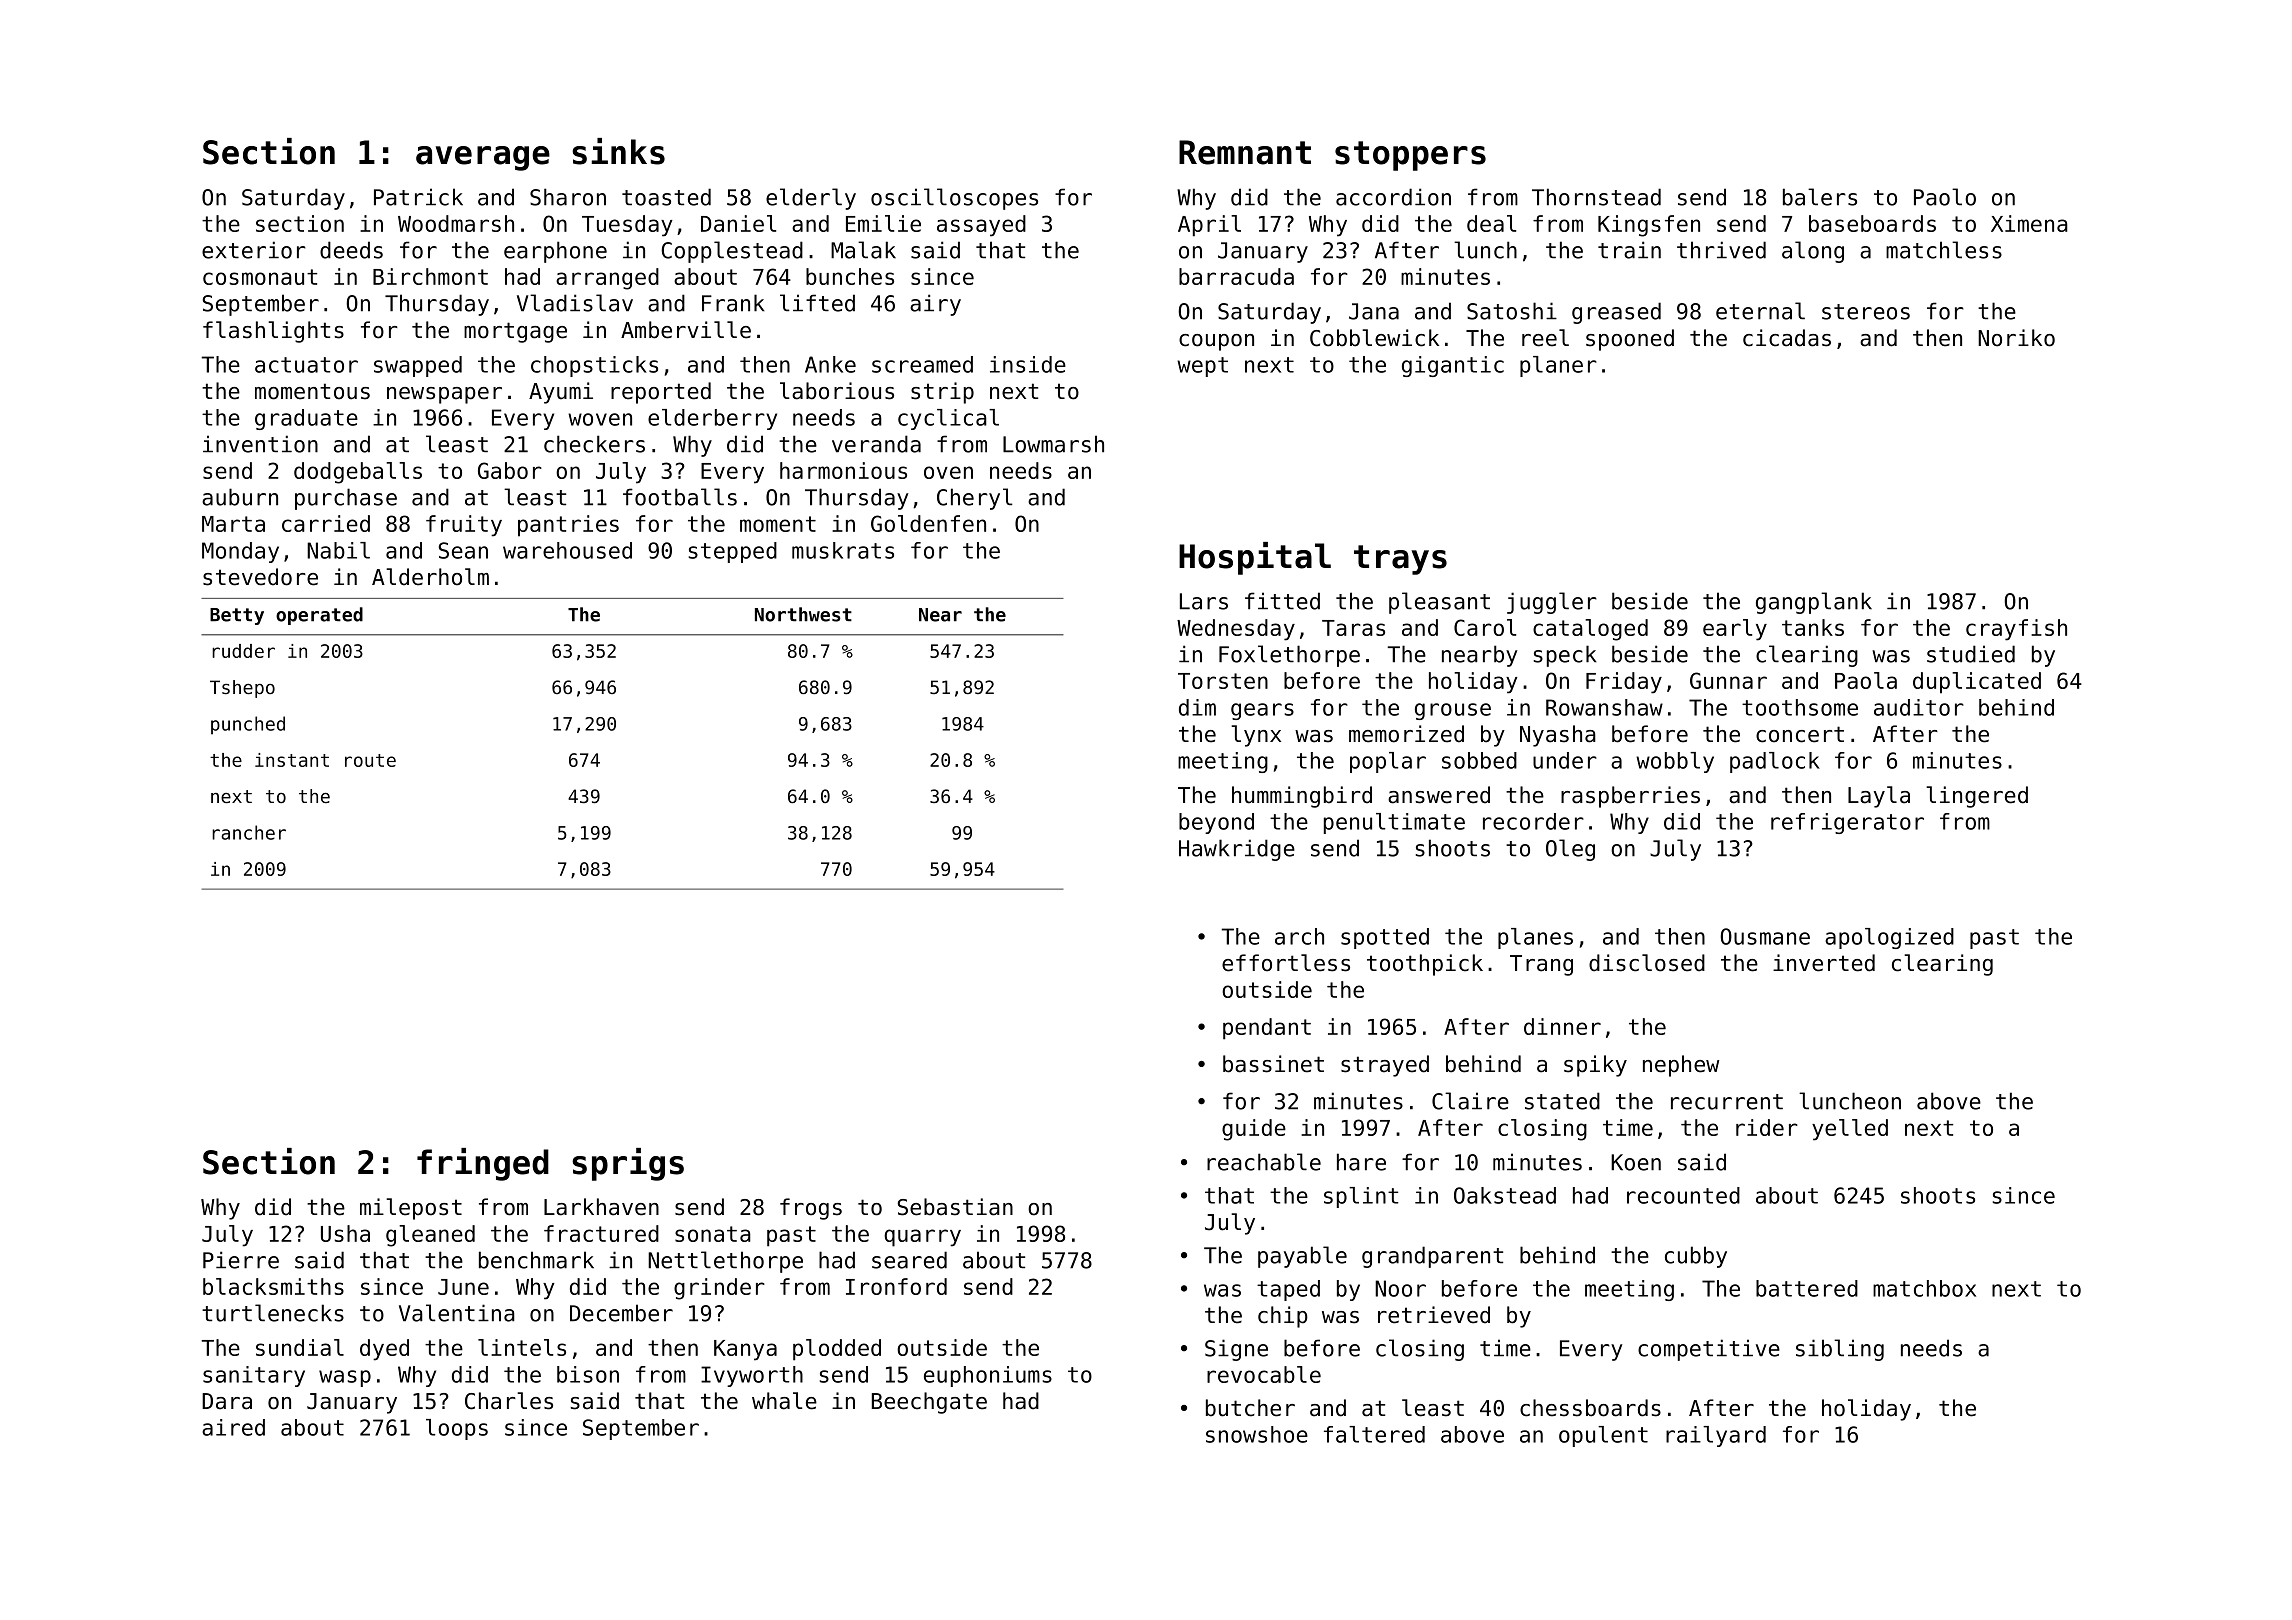  I want to click on April, so click(1209, 226).
